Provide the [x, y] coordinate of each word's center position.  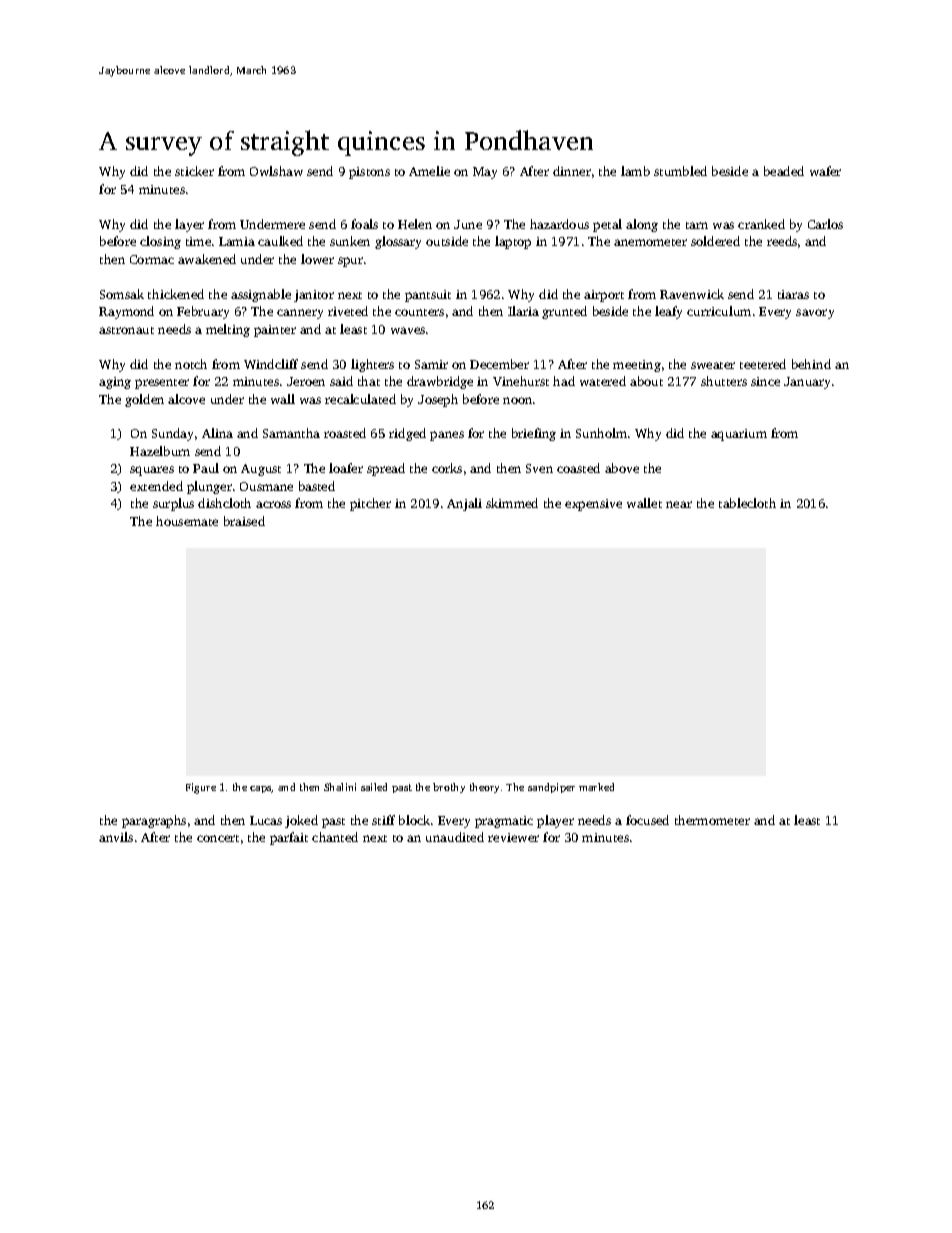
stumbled [680, 171]
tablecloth [747, 503]
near [679, 504]
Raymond [126, 312]
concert [218, 838]
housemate [187, 521]
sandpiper [551, 788]
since [765, 381]
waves [408, 330]
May [485, 173]
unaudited [455, 837]
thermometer [712, 820]
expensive [593, 505]
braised [244, 521]
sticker [194, 171]
